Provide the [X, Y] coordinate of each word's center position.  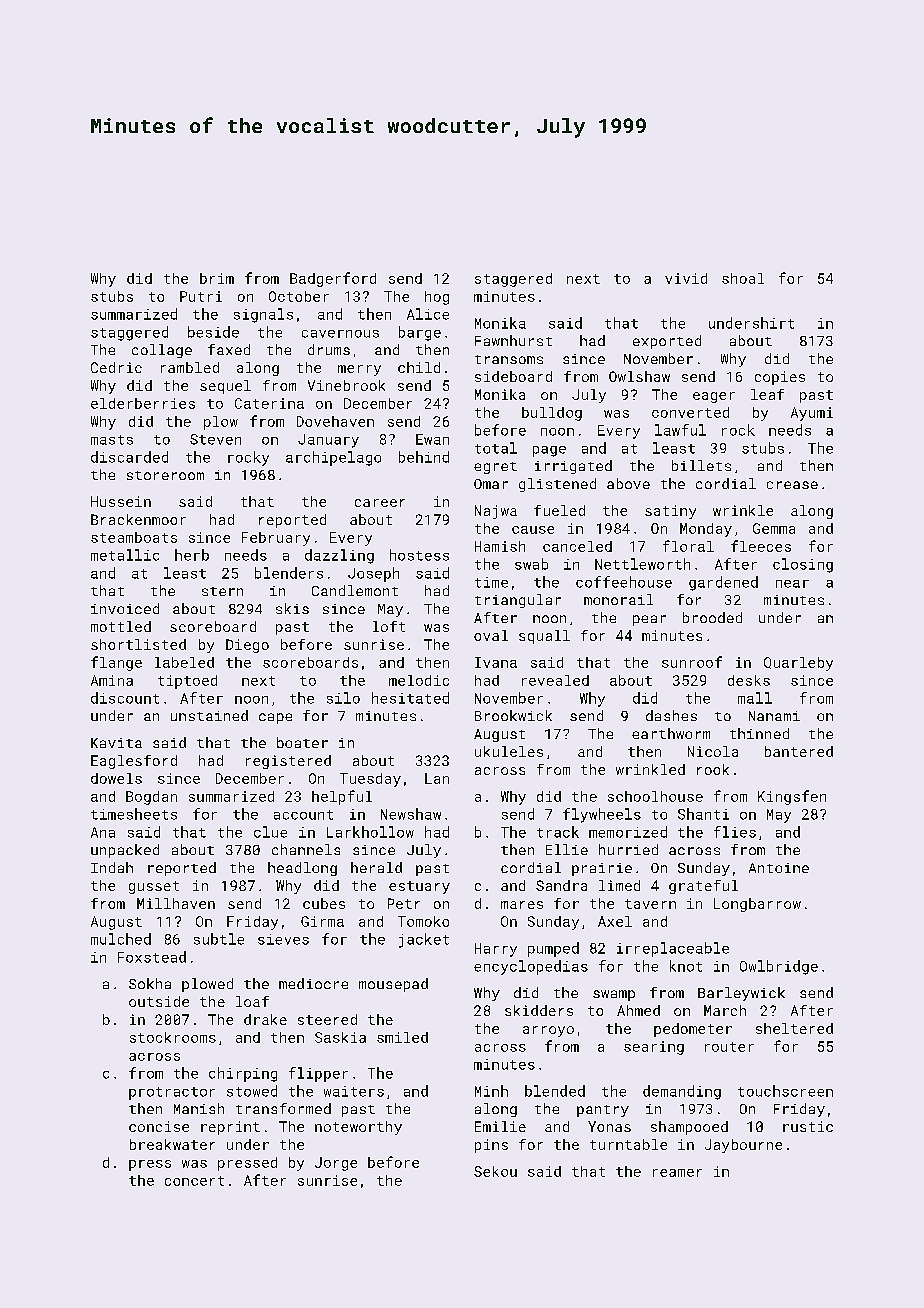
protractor [172, 1093]
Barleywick [741, 994]
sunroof [692, 662]
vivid [686, 278]
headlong [302, 869]
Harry [496, 950]
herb [192, 555]
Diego [247, 646]
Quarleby [798, 664]
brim [217, 278]
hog [437, 298]
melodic [419, 680]
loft [389, 626]
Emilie [500, 1126]
